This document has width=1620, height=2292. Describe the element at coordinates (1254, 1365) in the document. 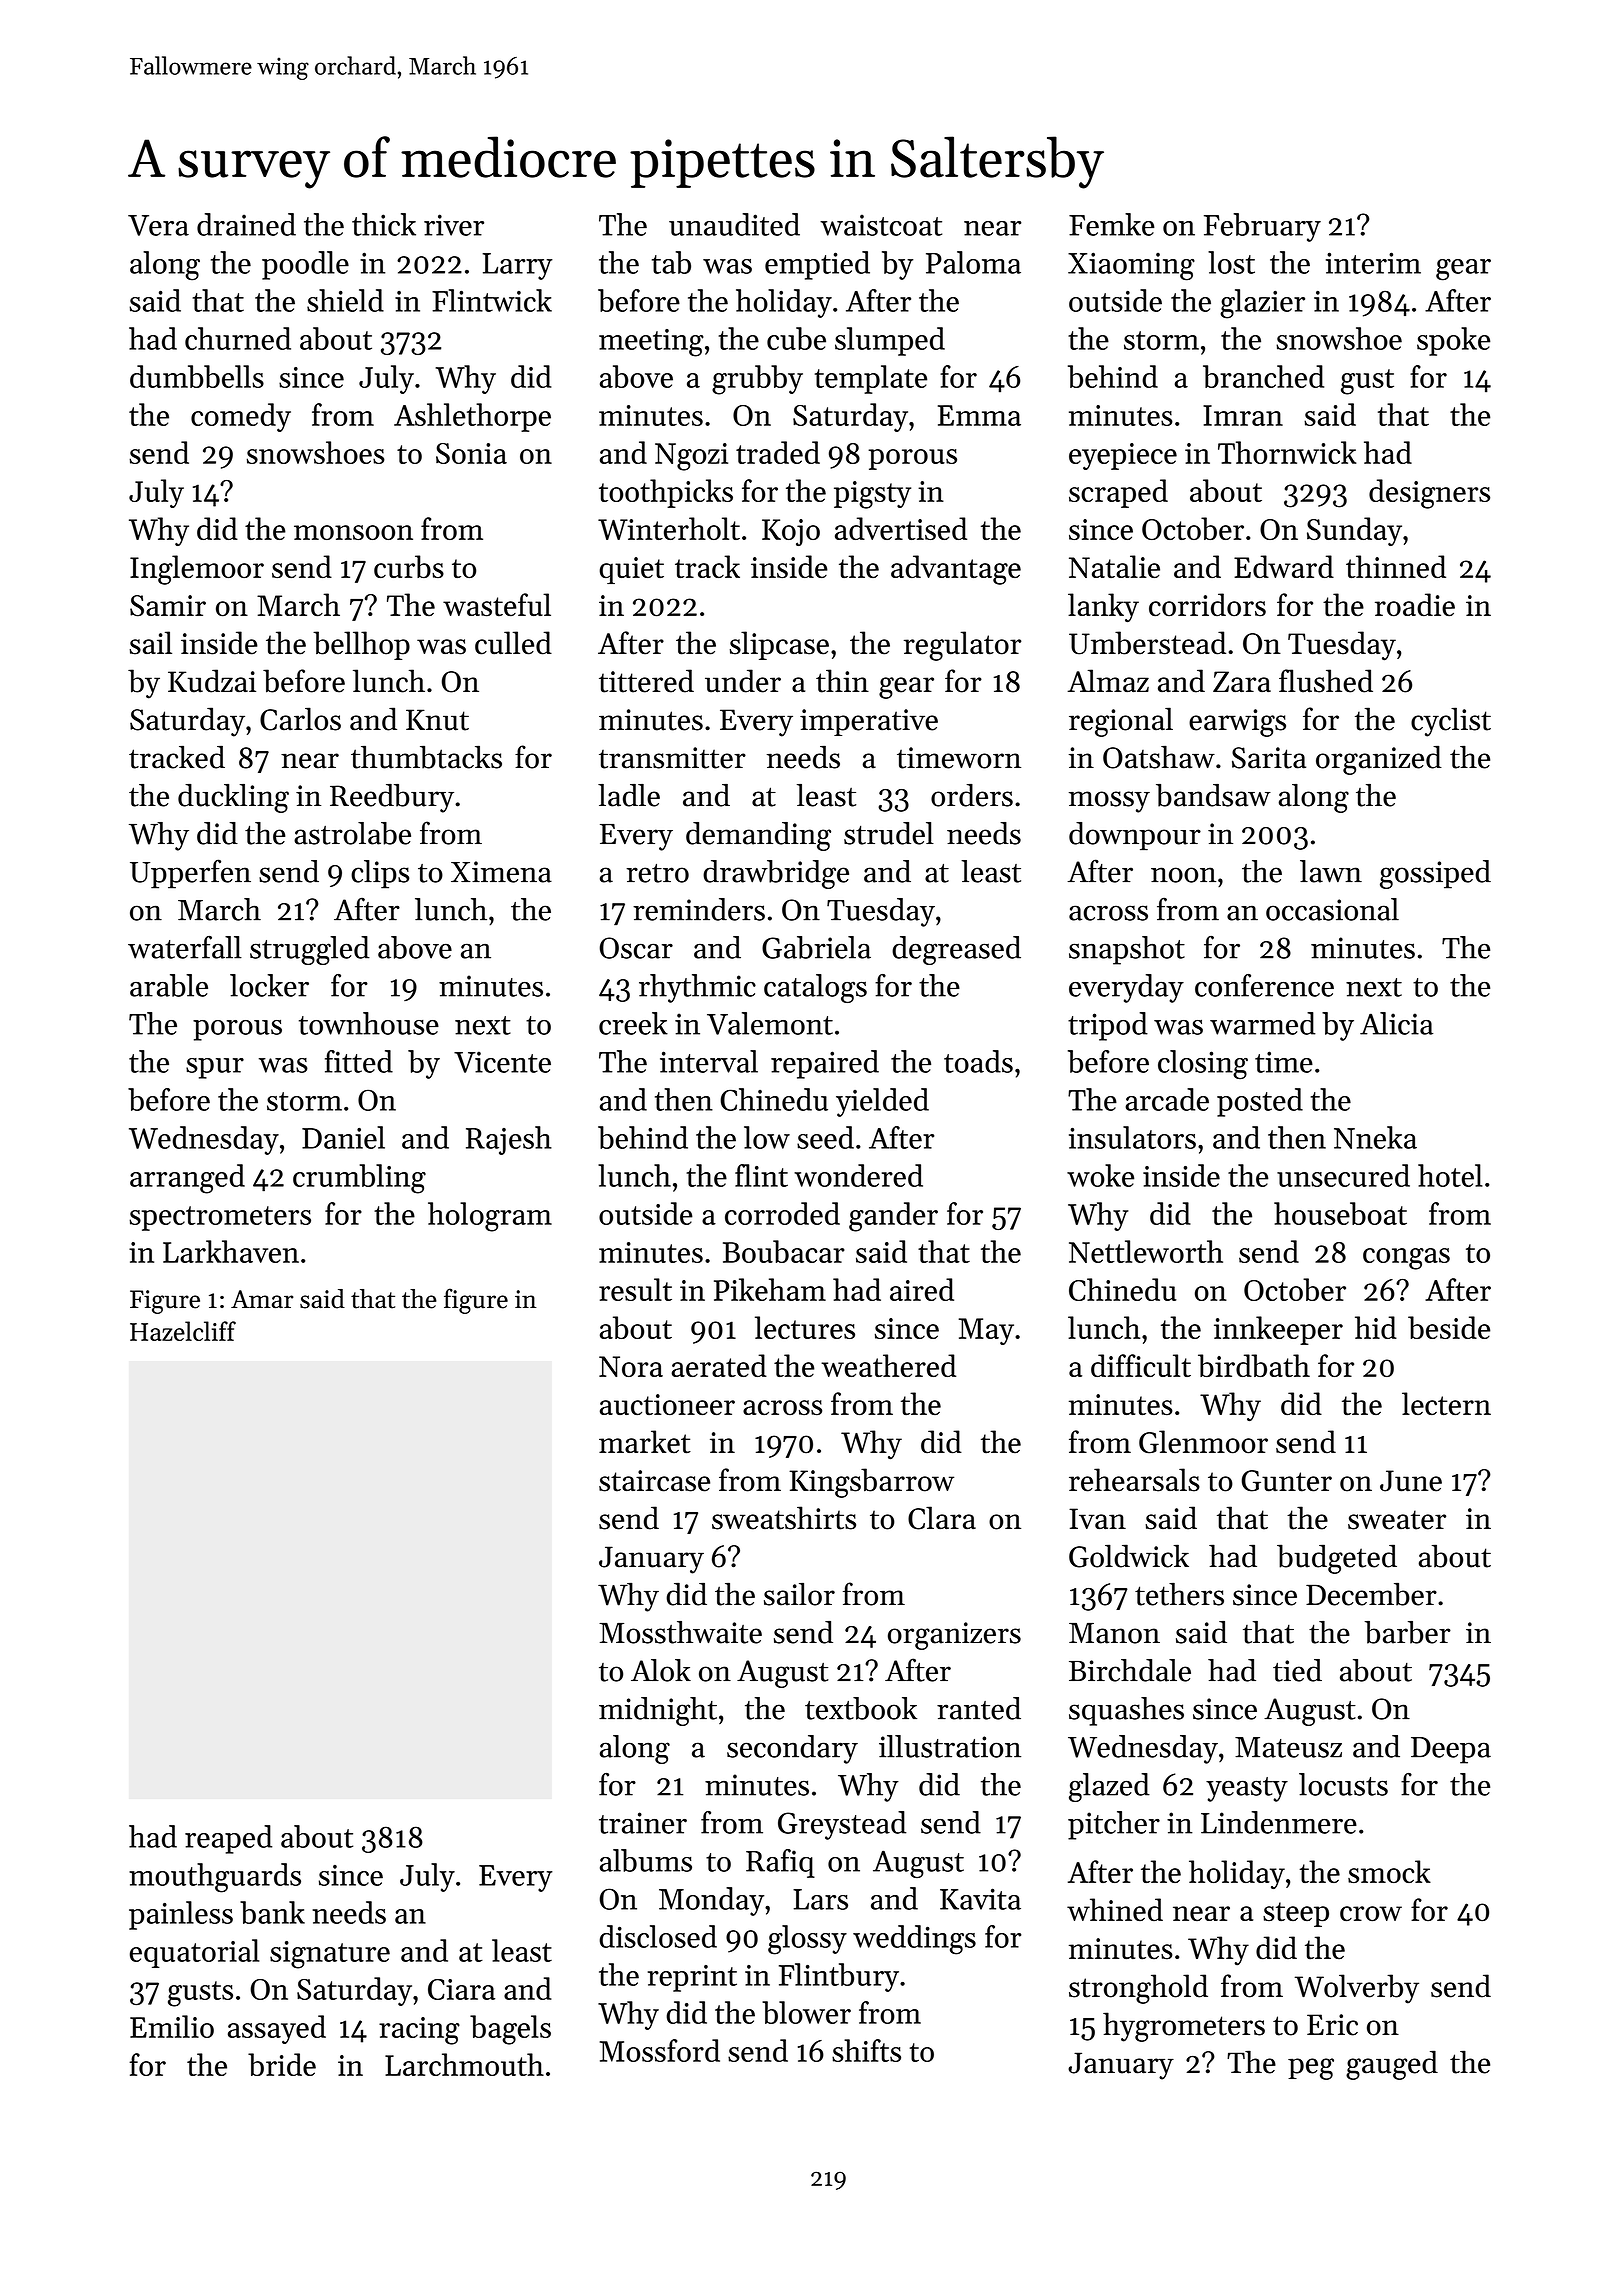

I see `birdbath` at that location.
